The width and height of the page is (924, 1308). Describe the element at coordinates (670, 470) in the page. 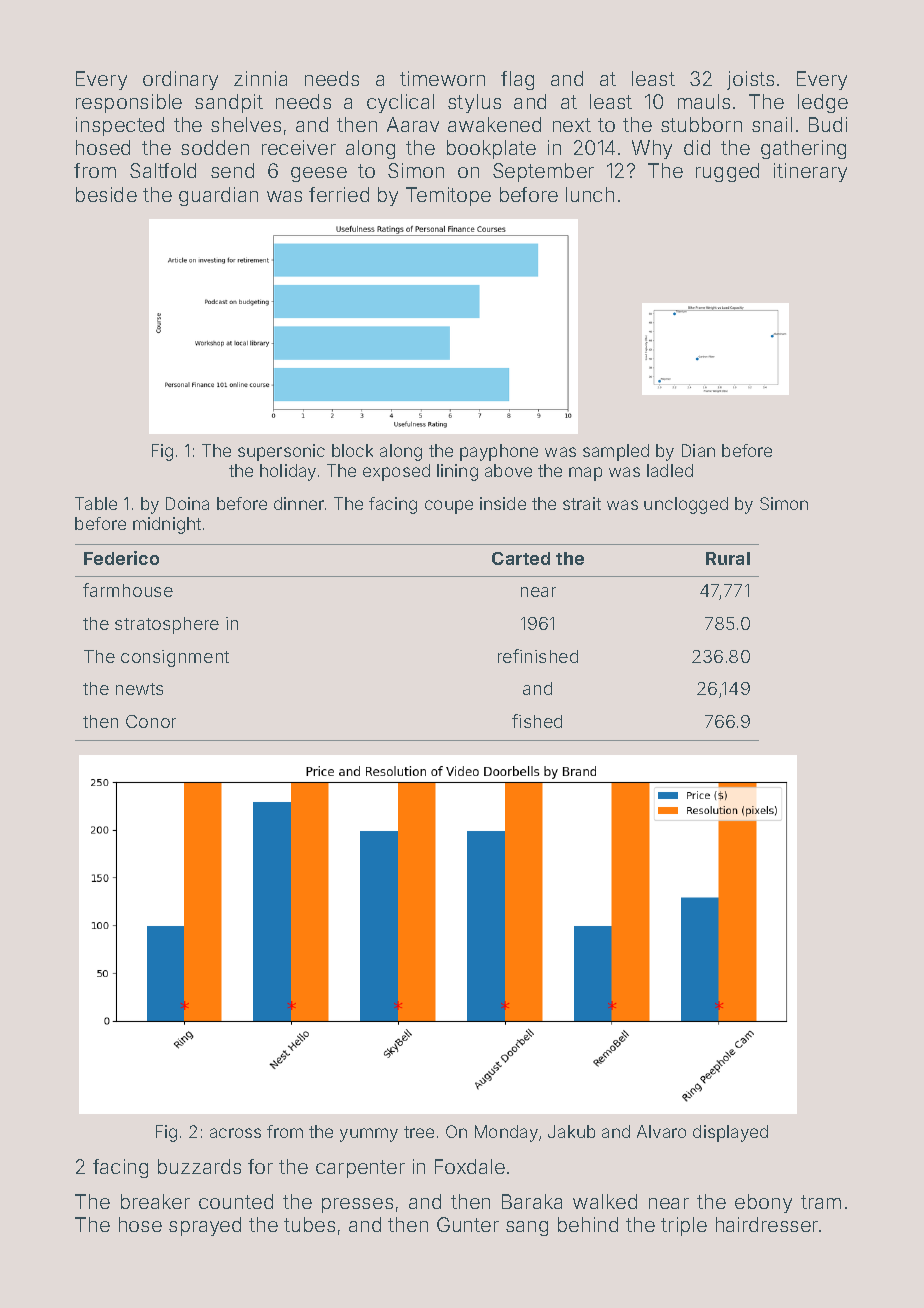

I see `ladled` at that location.
